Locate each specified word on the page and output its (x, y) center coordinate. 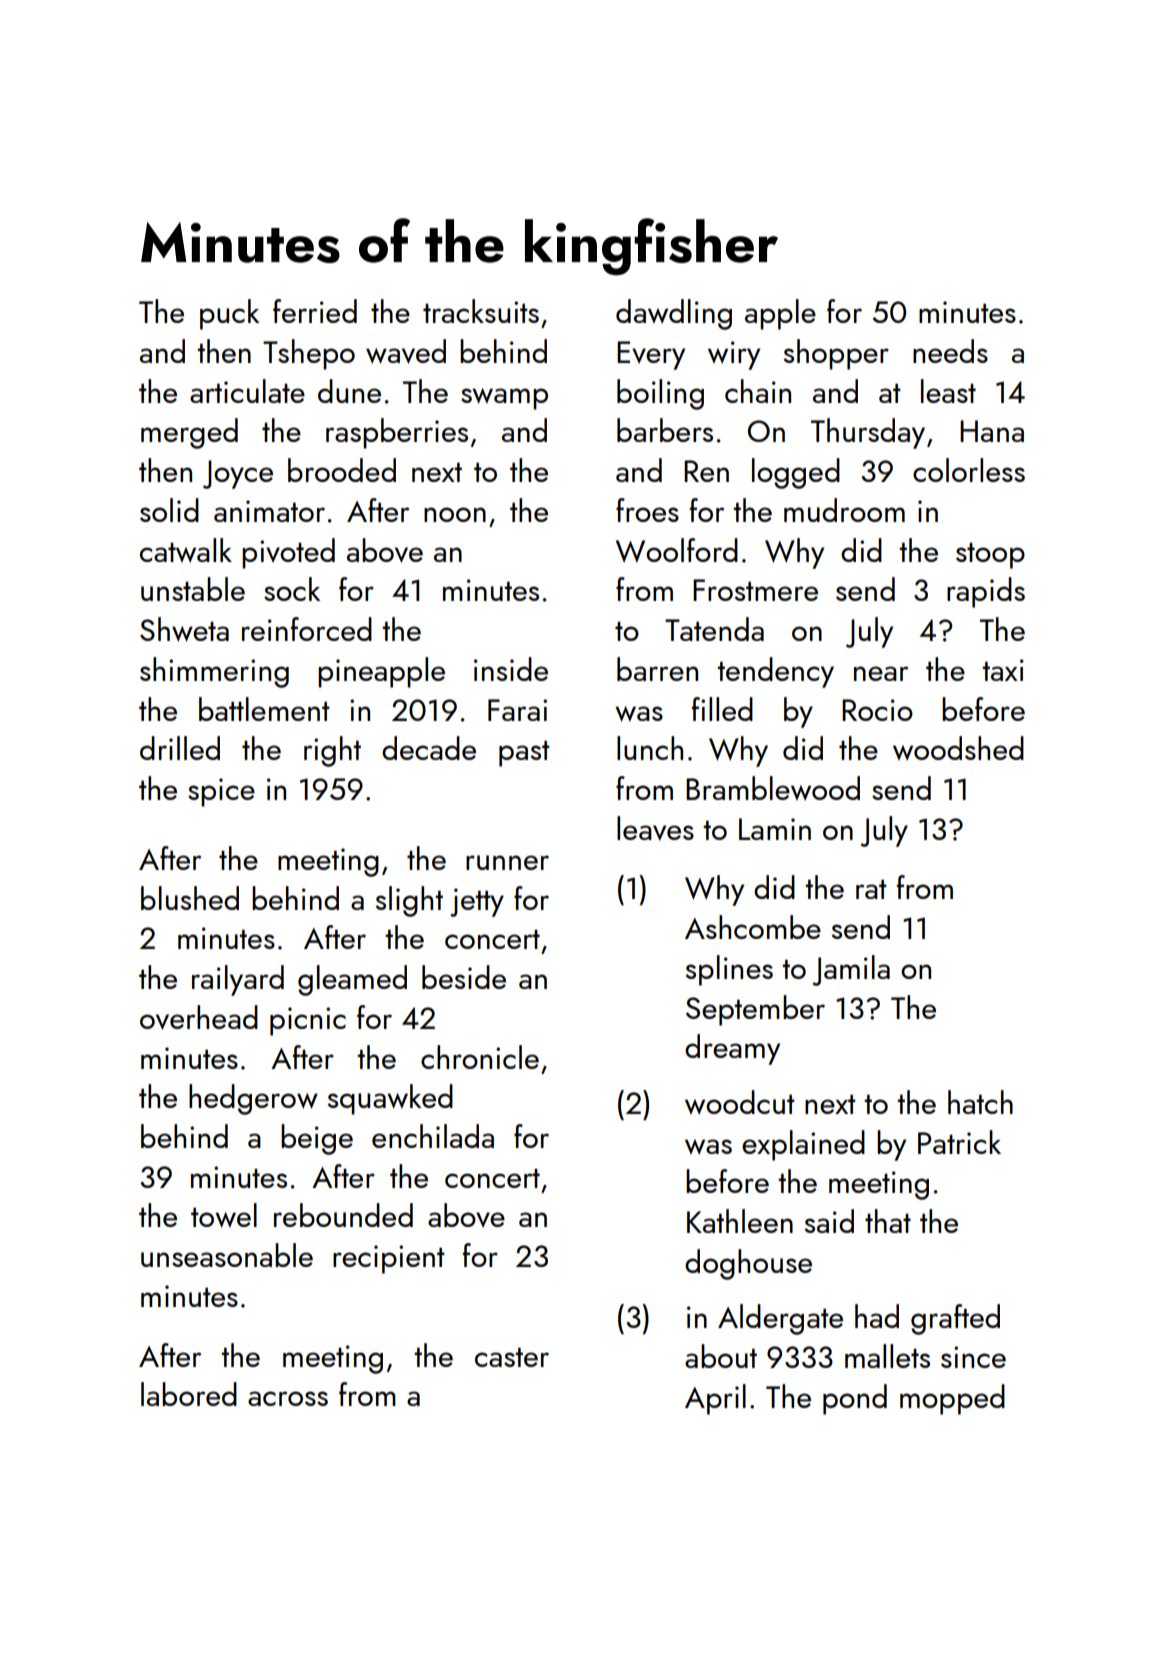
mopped (952, 1399)
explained (803, 1145)
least (948, 391)
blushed (190, 898)
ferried (315, 311)
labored (189, 1394)
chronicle (480, 1057)
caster (512, 1357)
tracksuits (481, 311)
